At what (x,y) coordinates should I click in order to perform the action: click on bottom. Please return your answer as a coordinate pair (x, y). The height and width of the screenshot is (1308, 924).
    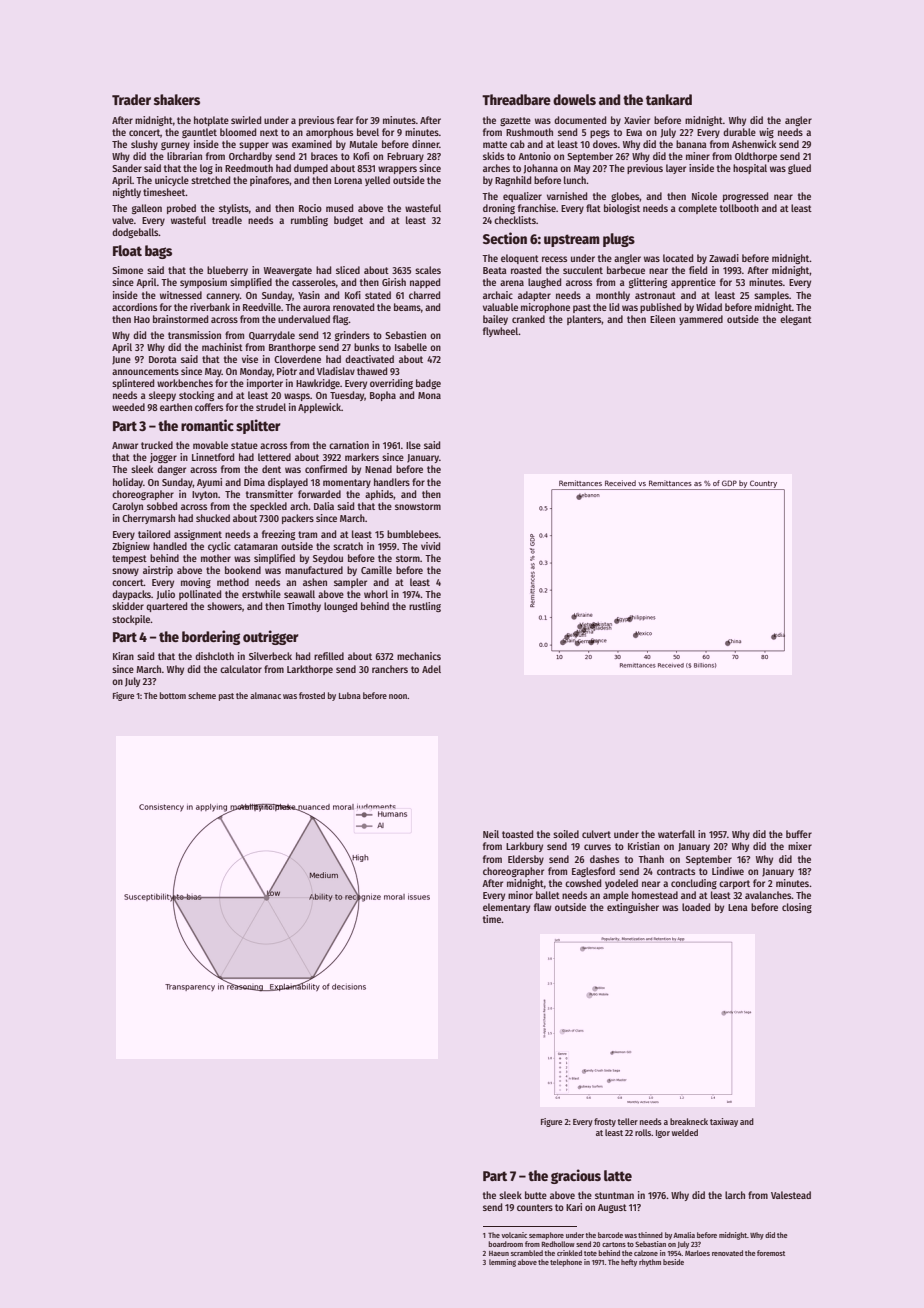
    Looking at the image, I should click on (173, 695).
